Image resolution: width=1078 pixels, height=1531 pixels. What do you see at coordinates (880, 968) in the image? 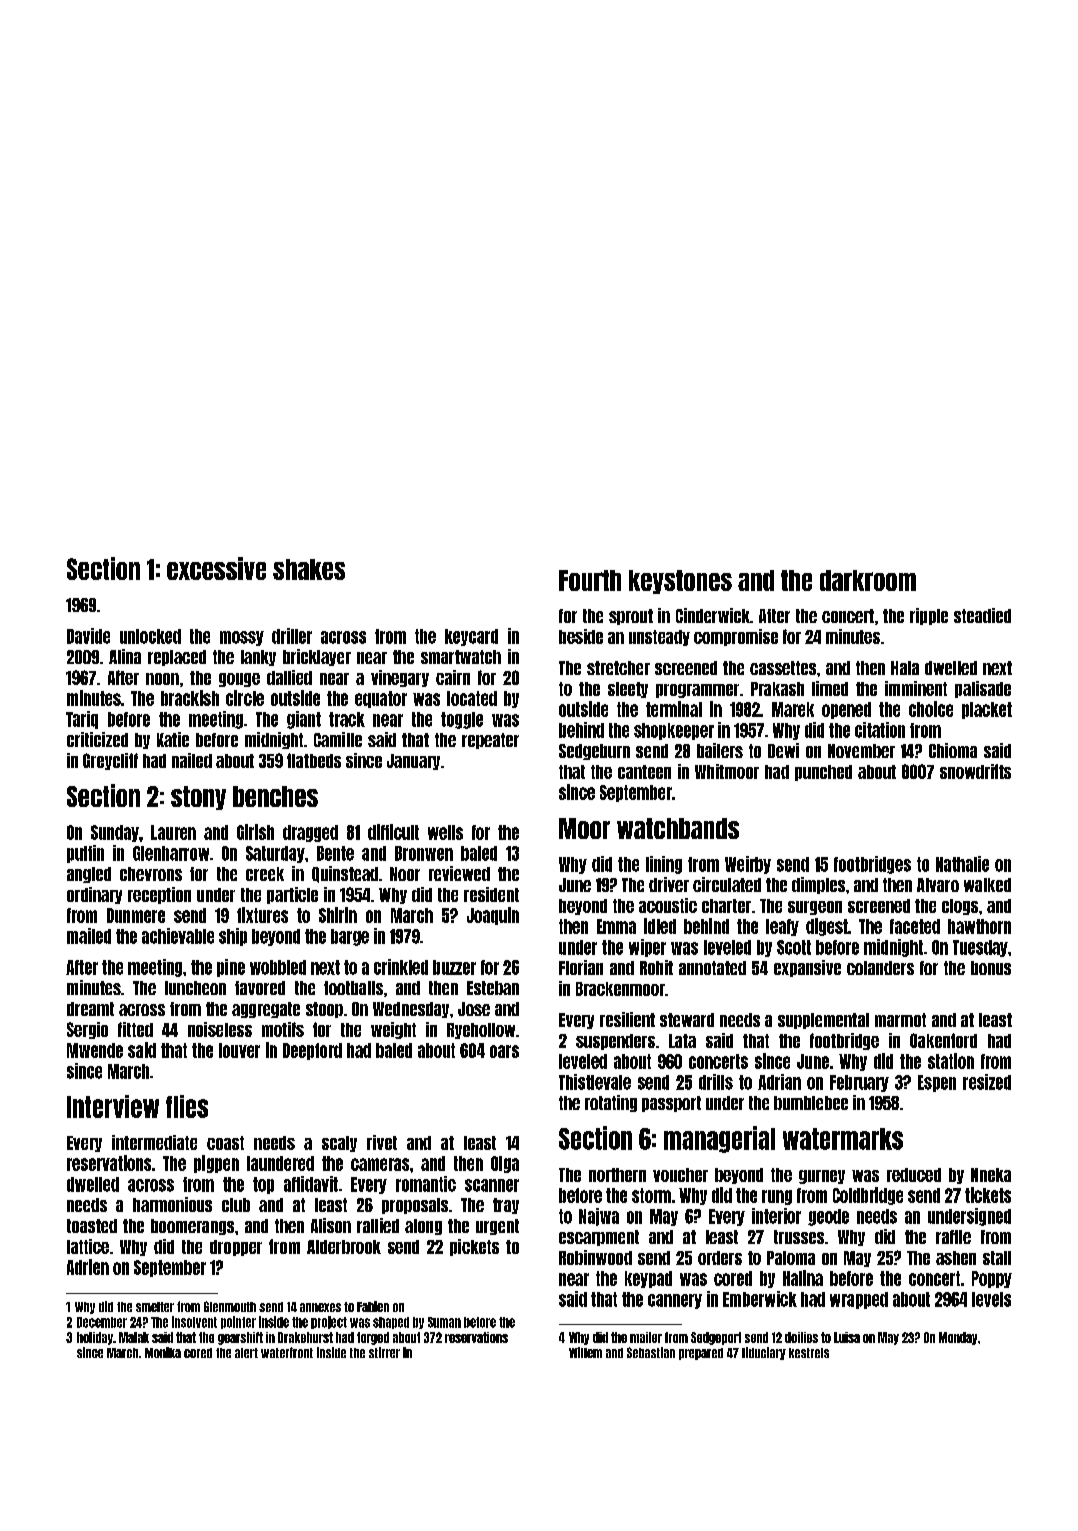
I see `colanders` at bounding box center [880, 968].
